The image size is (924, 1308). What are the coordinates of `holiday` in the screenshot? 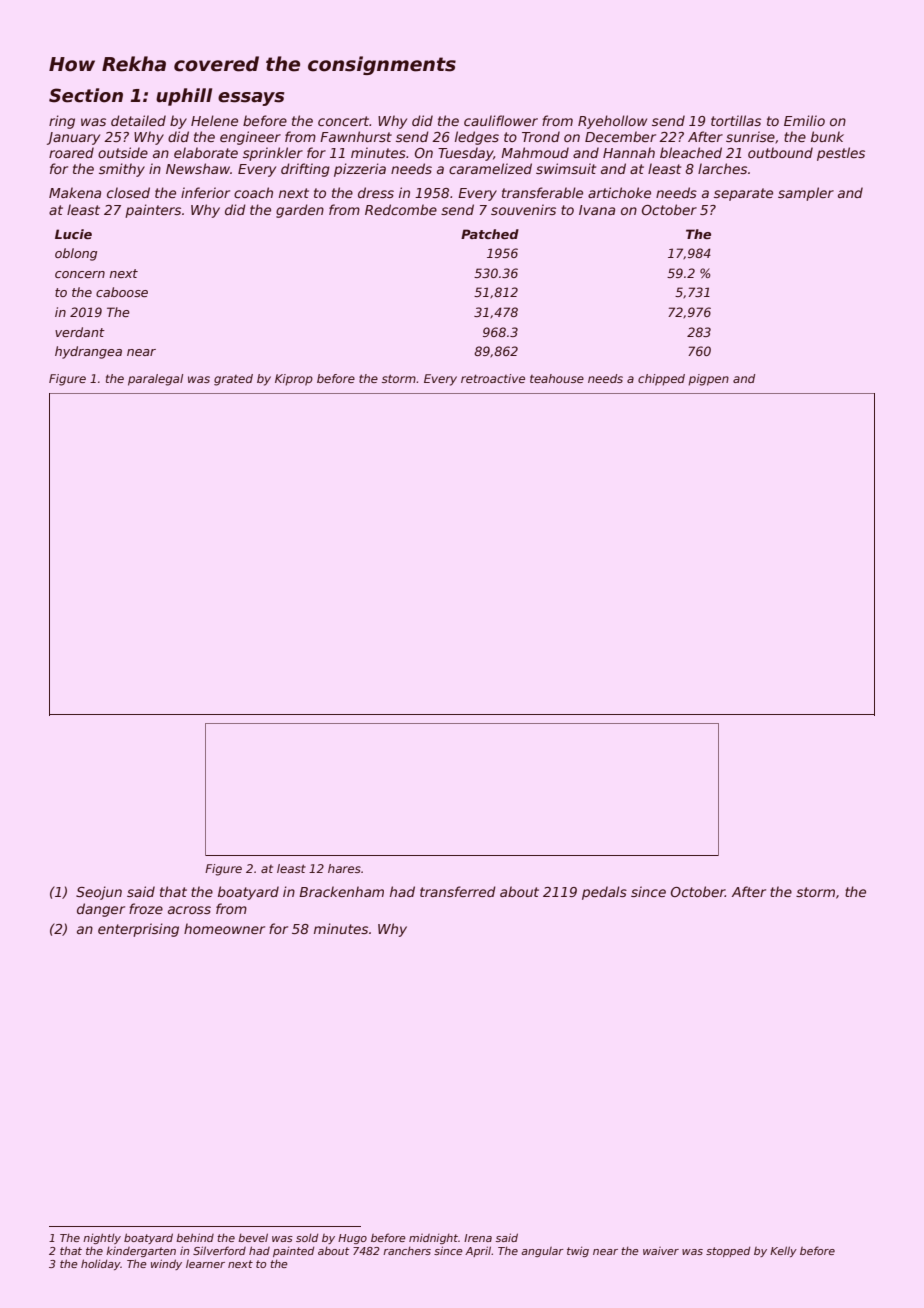 It's located at (101, 1264).
